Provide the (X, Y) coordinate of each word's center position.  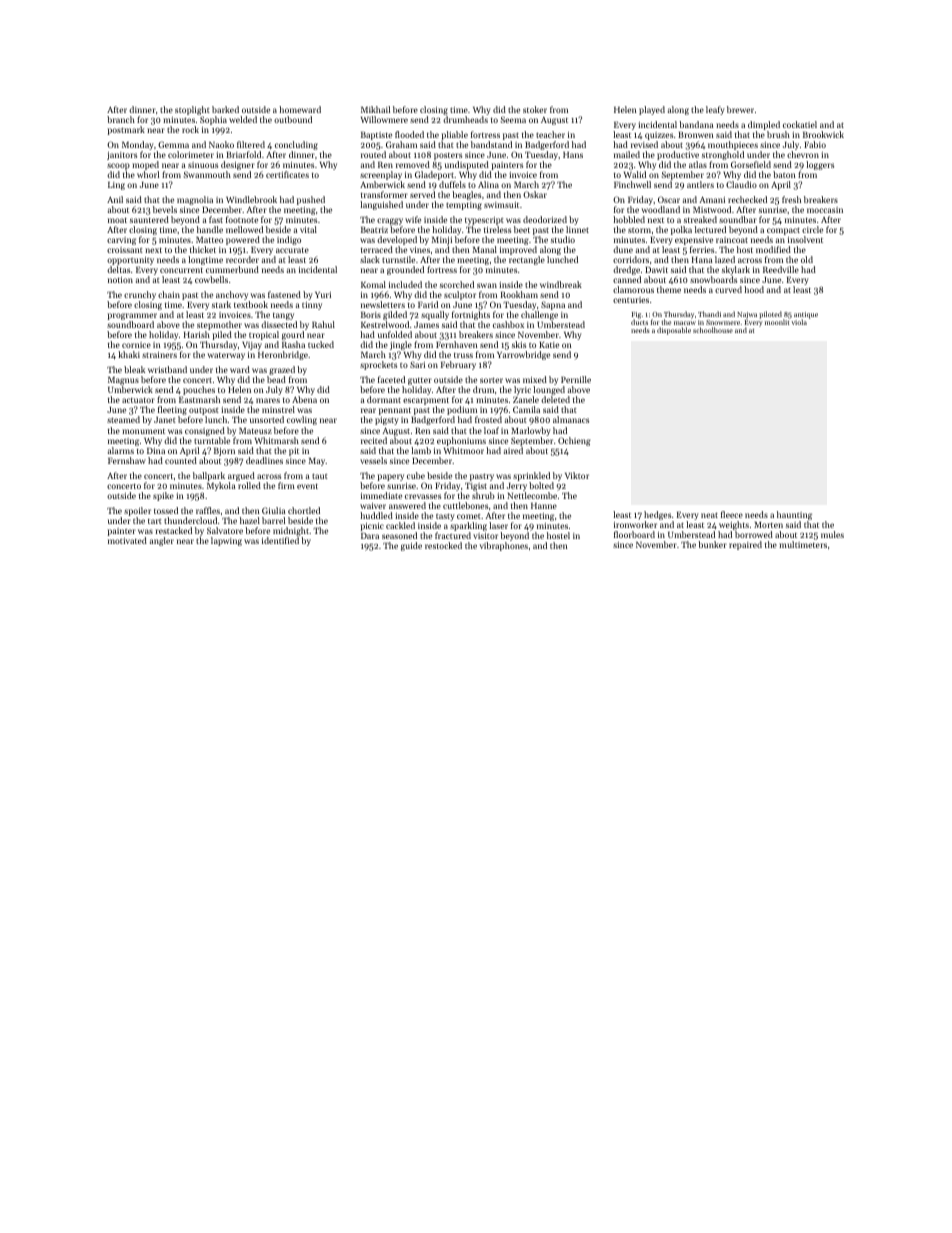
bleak (134, 369)
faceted (391, 379)
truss (463, 355)
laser (498, 525)
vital (308, 229)
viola (799, 322)
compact (783, 231)
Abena (304, 399)
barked (225, 109)
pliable (455, 135)
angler (162, 541)
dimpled (764, 125)
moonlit (777, 322)
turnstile (398, 259)
